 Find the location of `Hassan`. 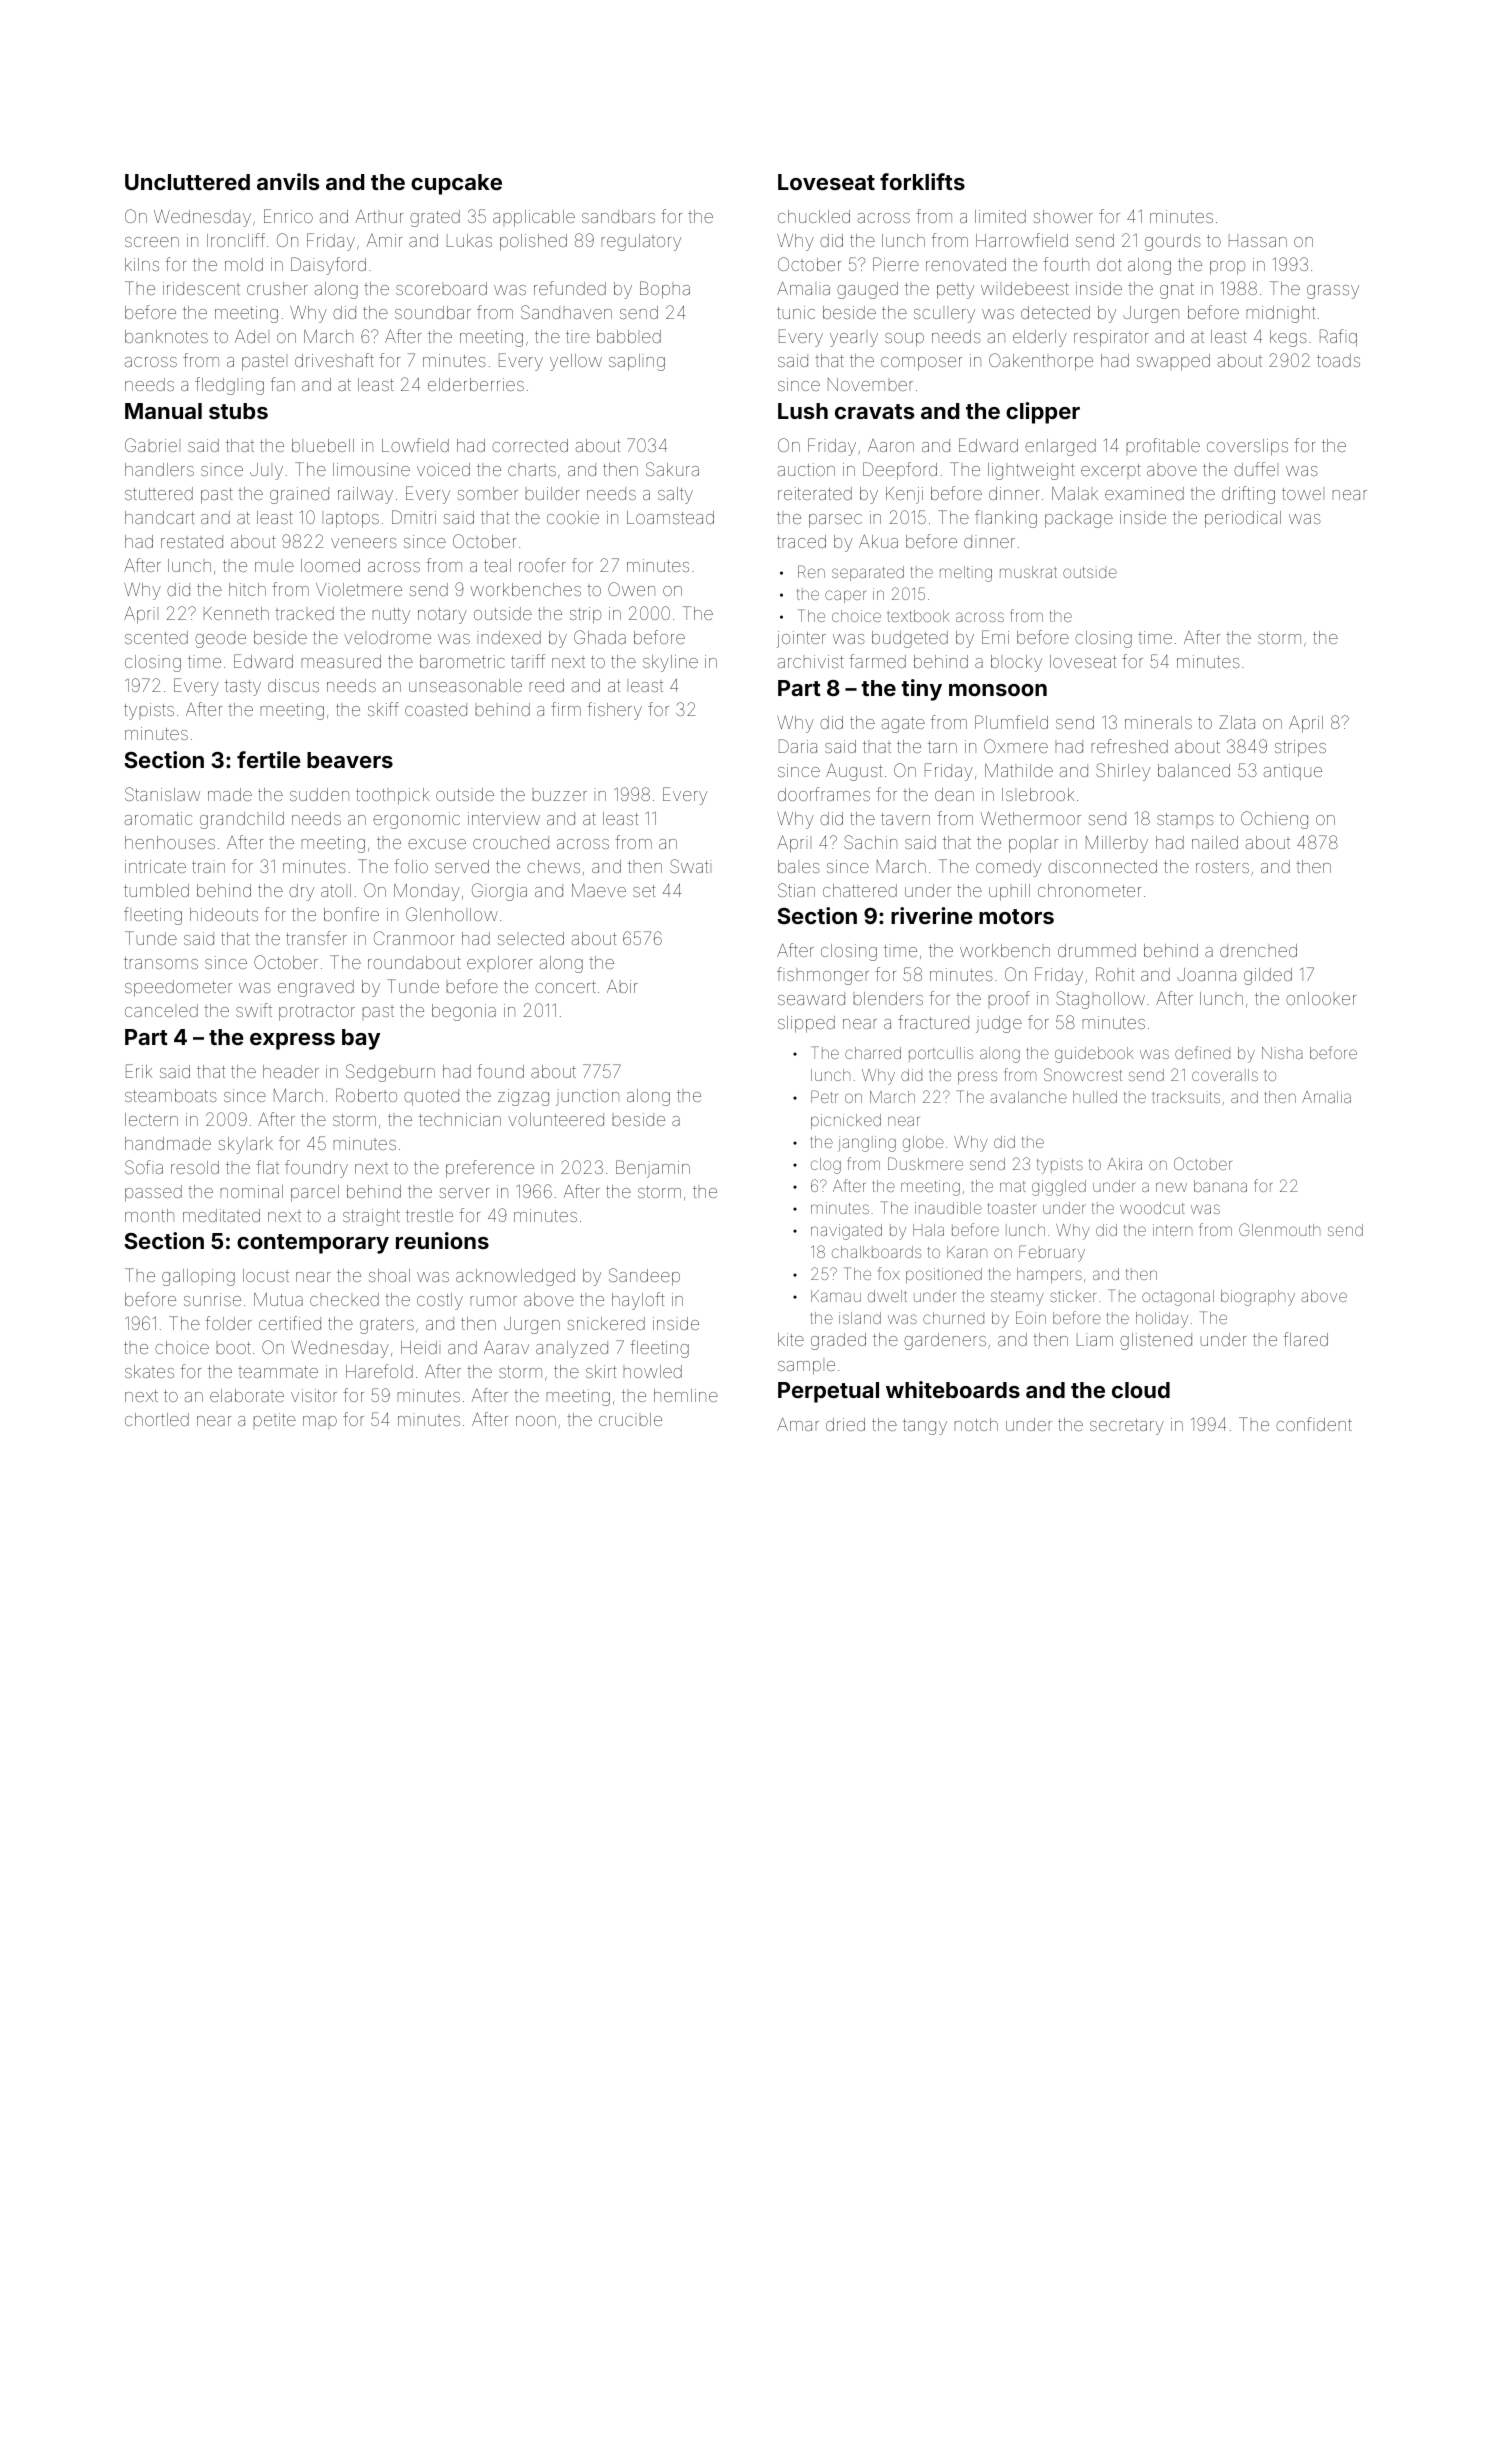

Hassan is located at coordinates (1258, 240).
